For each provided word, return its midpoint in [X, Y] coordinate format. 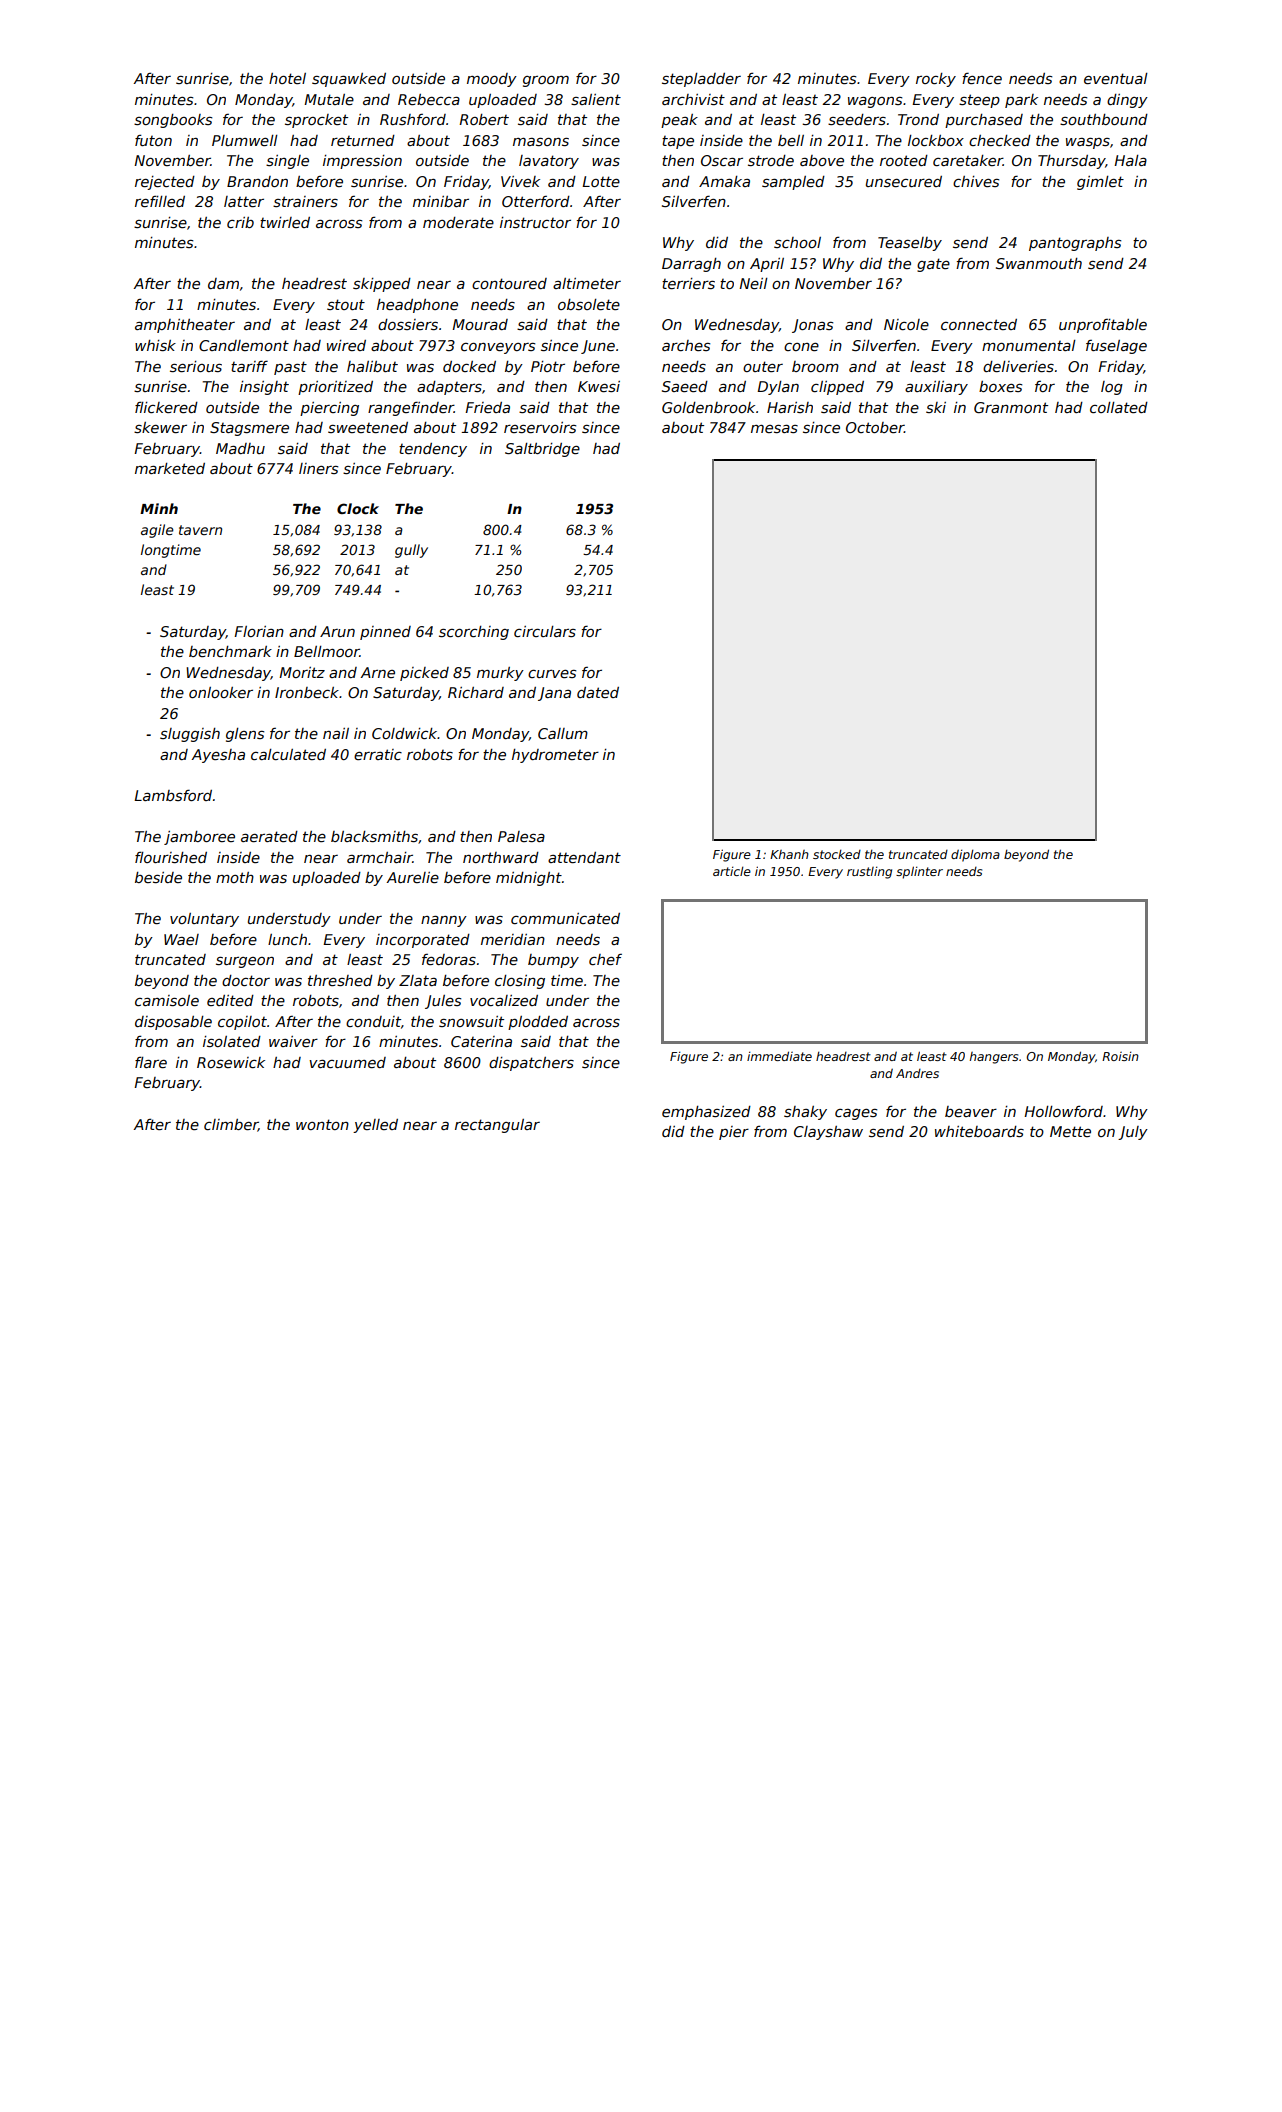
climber [231, 1125]
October [875, 427]
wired [346, 345]
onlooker [221, 692]
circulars [545, 631]
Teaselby [910, 244]
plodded [538, 1023]
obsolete [589, 304]
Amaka [724, 181]
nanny [444, 921]
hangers [994, 1058]
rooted [904, 160]
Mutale [329, 99]
